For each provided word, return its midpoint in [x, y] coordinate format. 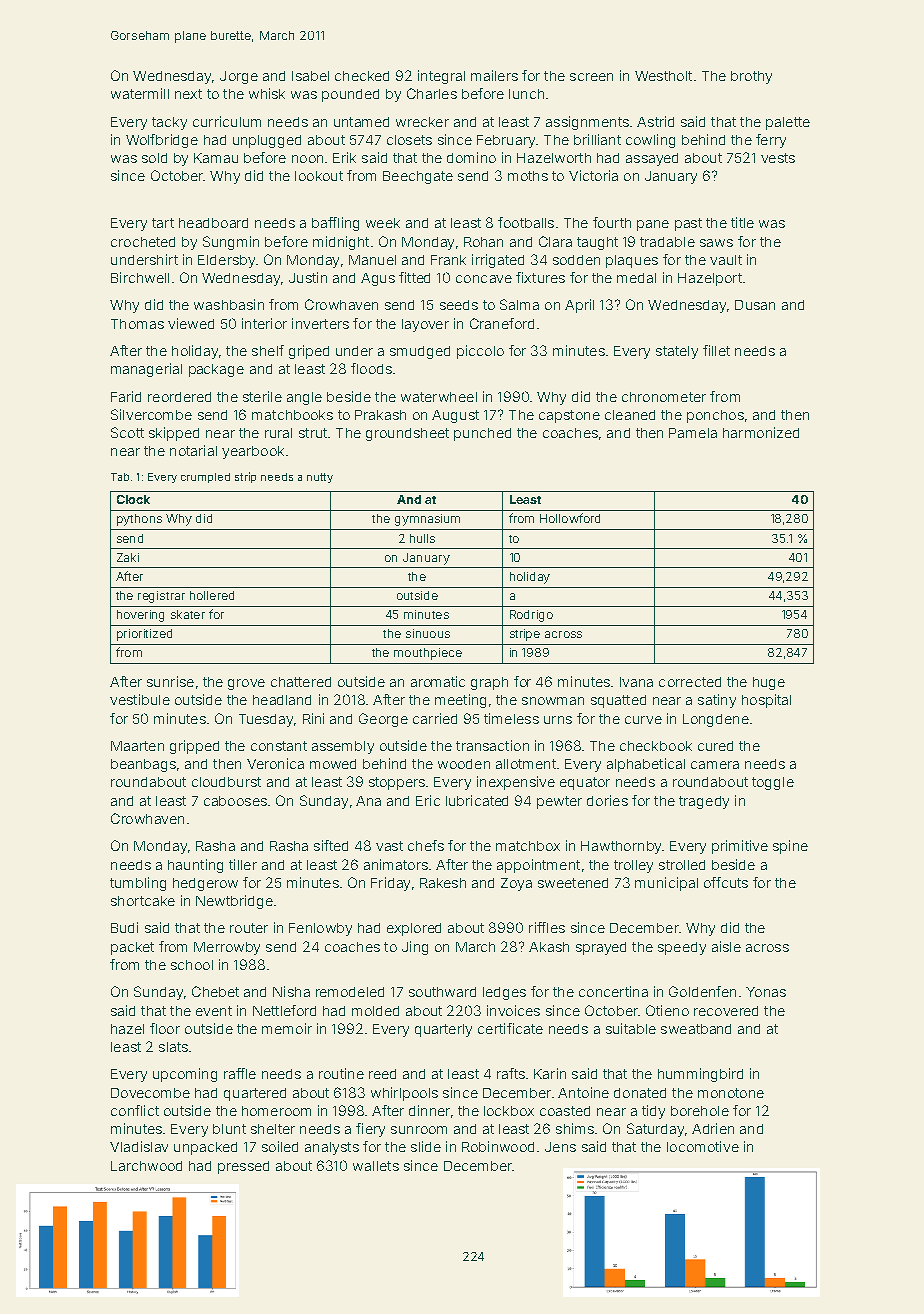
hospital [766, 701]
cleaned [630, 415]
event [214, 1011]
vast [389, 846]
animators [396, 864]
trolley [633, 866]
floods [371, 368]
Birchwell [140, 277]
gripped [194, 747]
